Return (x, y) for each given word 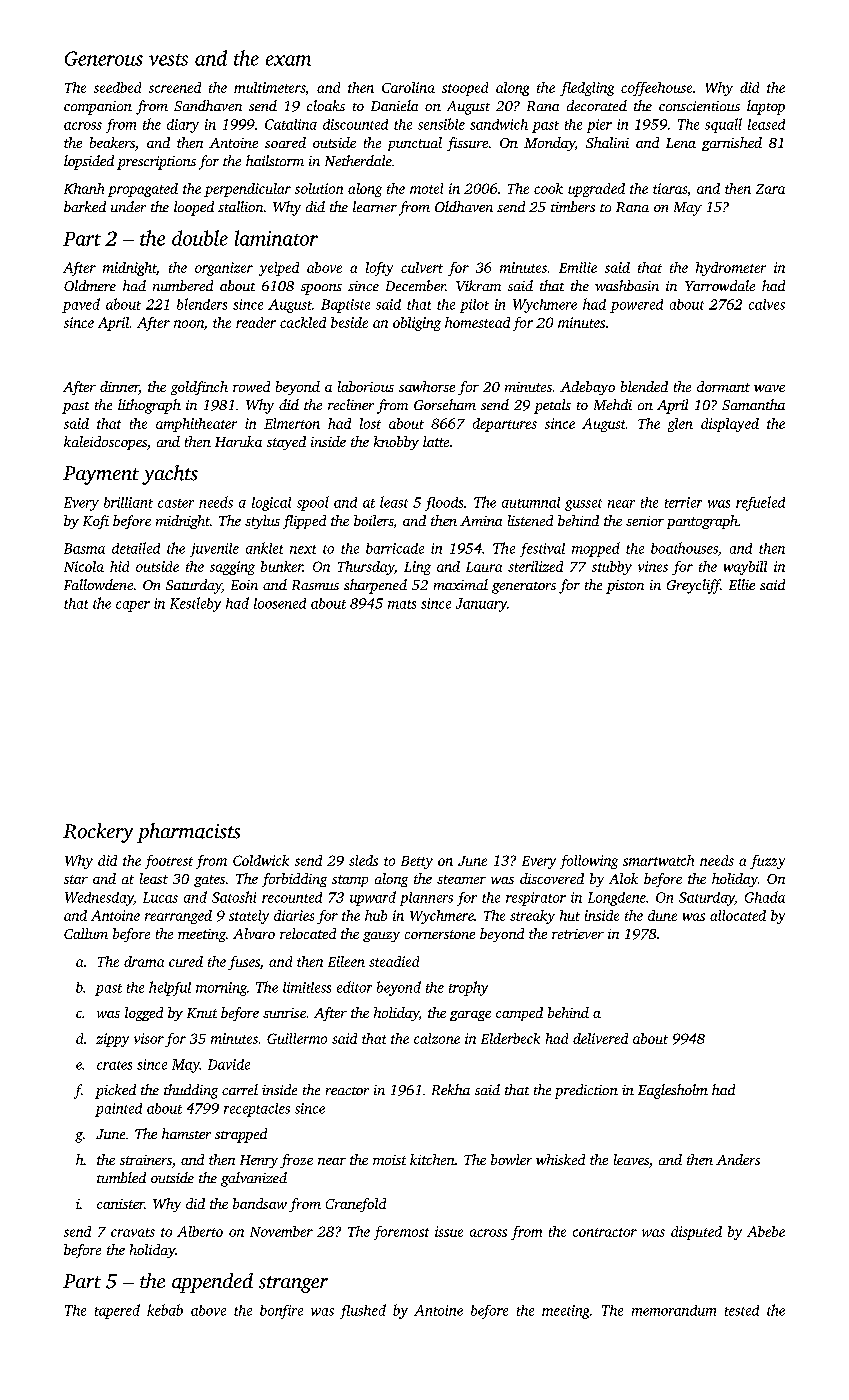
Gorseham (445, 404)
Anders (738, 1159)
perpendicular (247, 190)
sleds (363, 860)
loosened (280, 603)
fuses (244, 963)
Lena (681, 143)
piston (625, 587)
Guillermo (297, 1038)
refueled (760, 503)
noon (189, 324)
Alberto (200, 1231)
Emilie (578, 267)
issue (449, 1231)
